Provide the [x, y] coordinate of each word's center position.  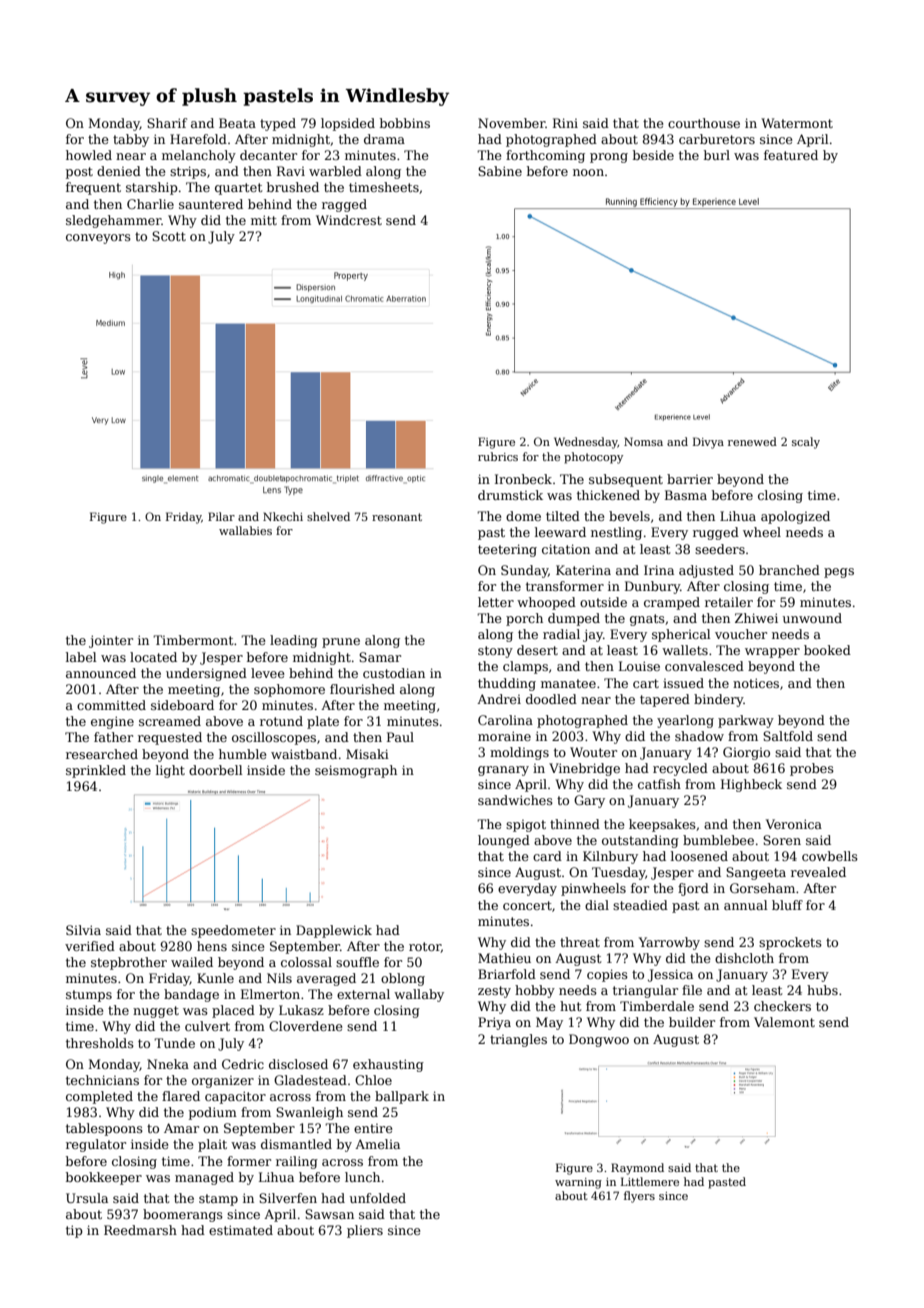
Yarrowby [669, 943]
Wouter [593, 752]
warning [578, 1183]
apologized [795, 517]
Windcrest [349, 220]
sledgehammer [113, 221]
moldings [519, 753]
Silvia [83, 930]
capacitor [235, 1097]
